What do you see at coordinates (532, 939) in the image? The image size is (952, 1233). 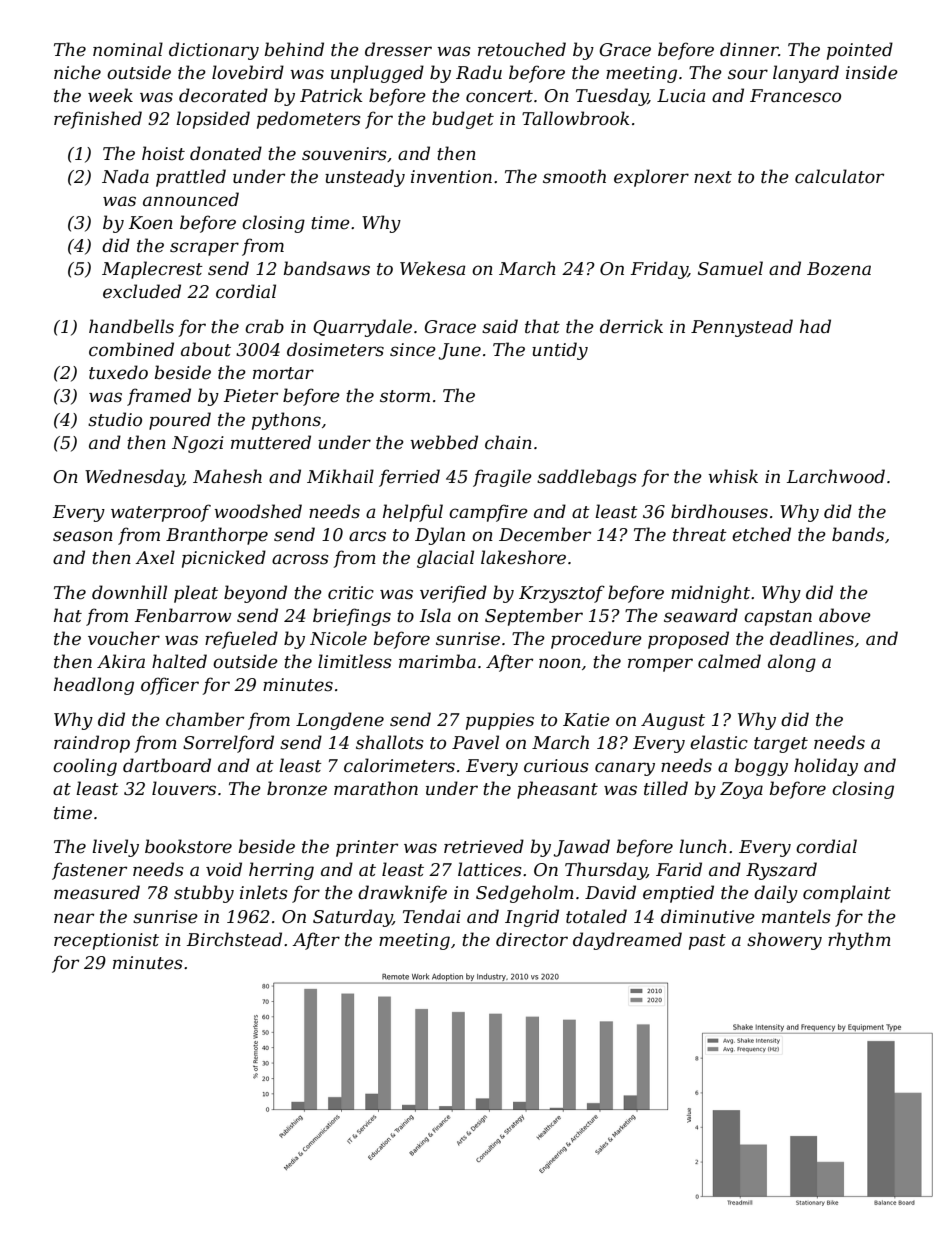 I see `director` at bounding box center [532, 939].
